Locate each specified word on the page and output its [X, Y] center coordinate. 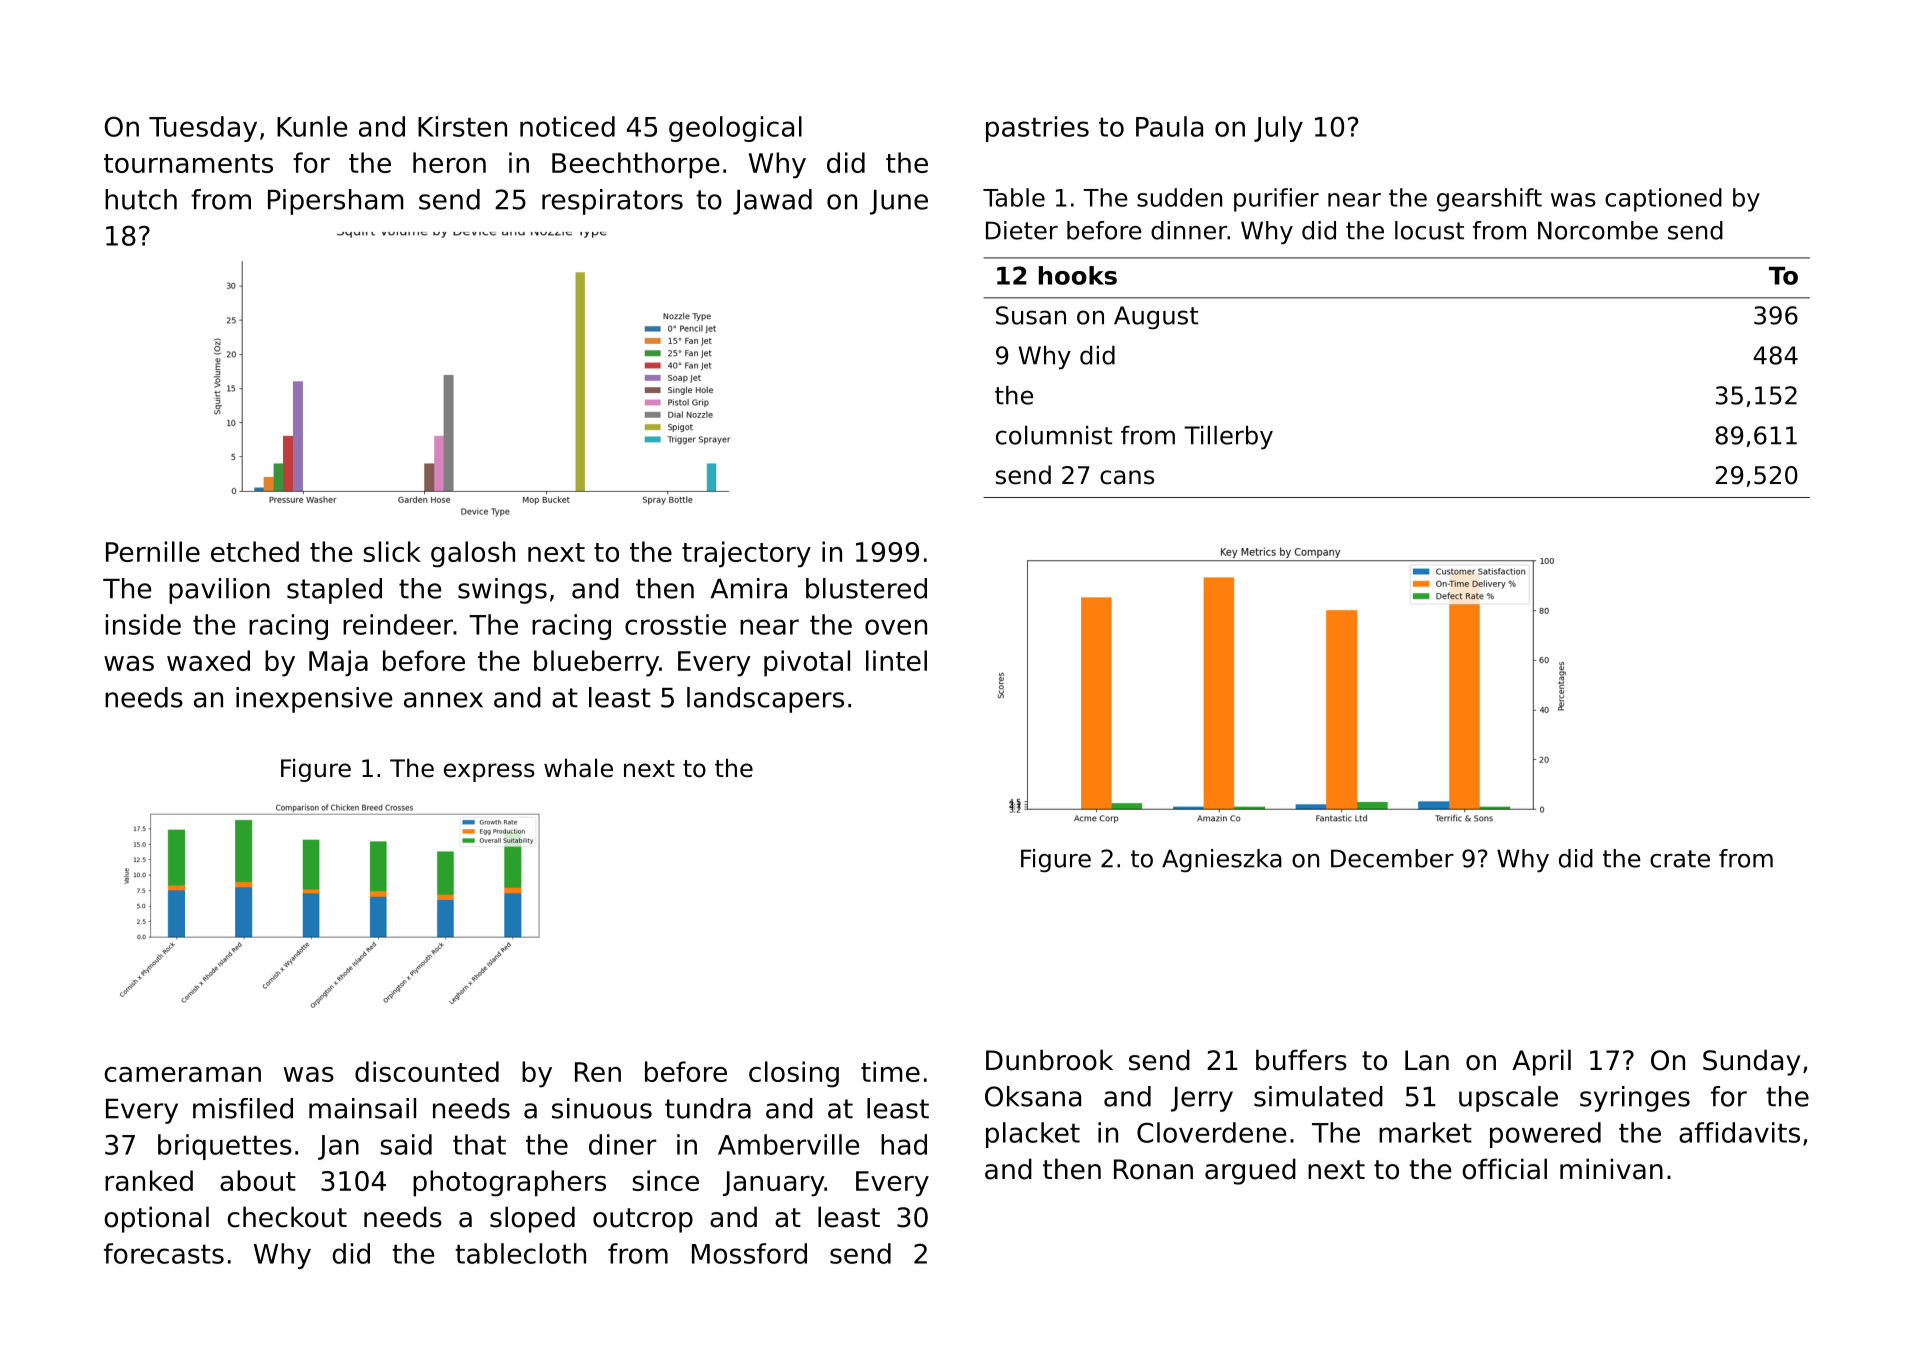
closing [794, 1074]
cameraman [182, 1074]
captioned [1663, 200]
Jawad [772, 202]
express [489, 772]
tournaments [188, 163]
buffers [1301, 1060]
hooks [1078, 275]
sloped [532, 1219]
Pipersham [336, 202]
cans [1127, 477]
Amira [748, 588]
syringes [1635, 1099]
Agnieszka [1222, 860]
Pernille [153, 551]
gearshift [1489, 200]
